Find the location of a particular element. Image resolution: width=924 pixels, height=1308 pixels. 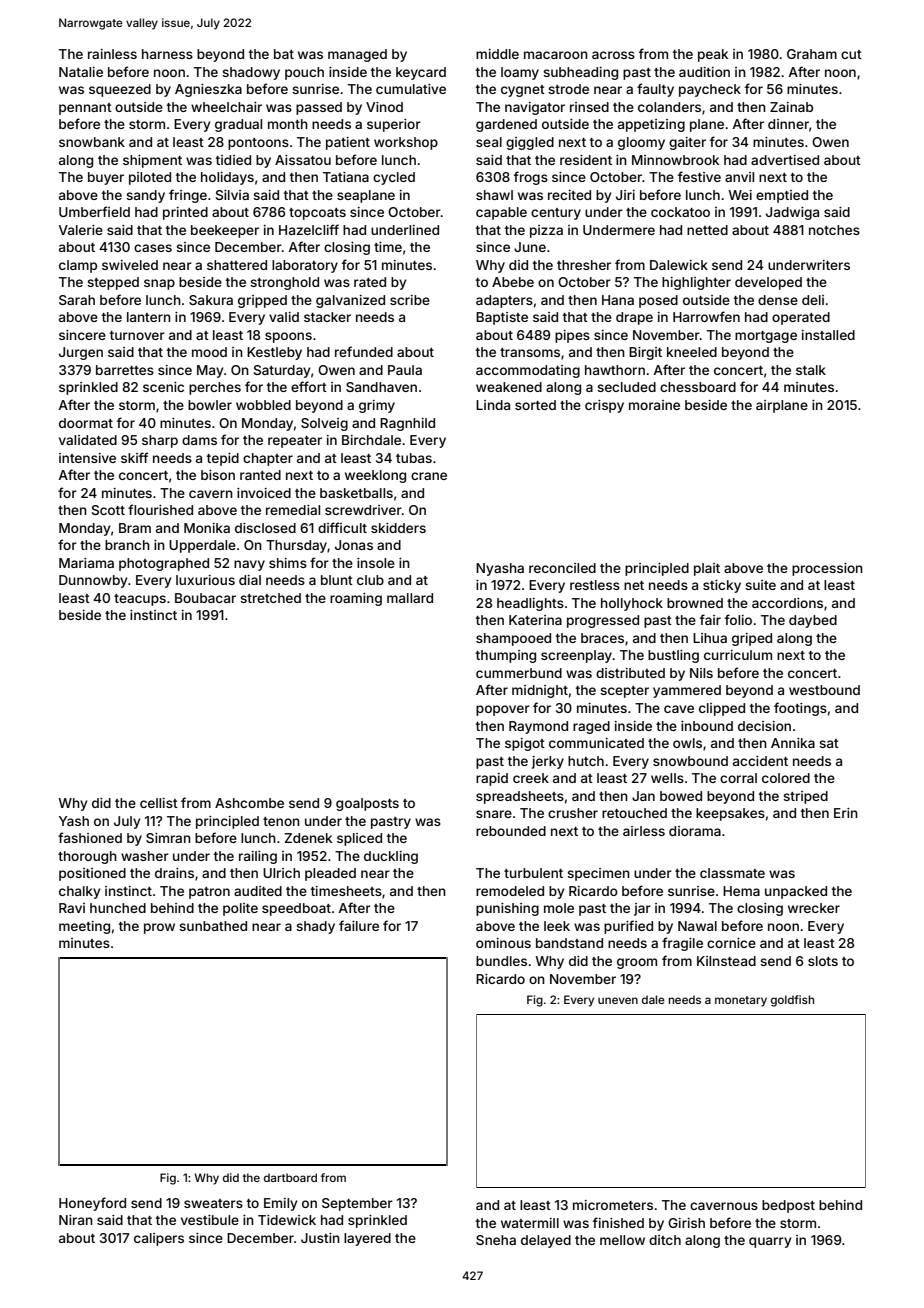

goldfish is located at coordinates (792, 1001).
